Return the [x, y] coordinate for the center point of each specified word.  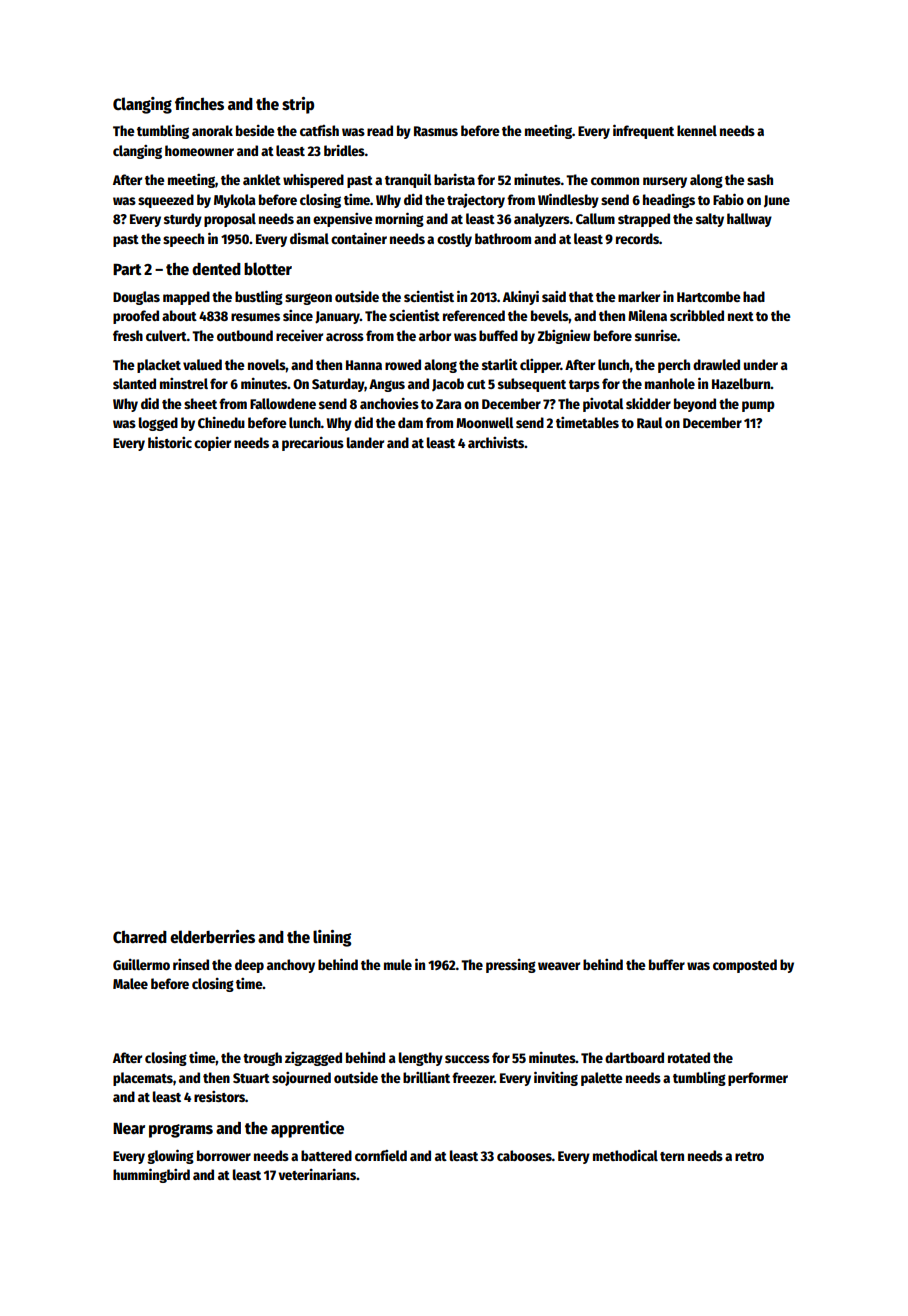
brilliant [426, 1077]
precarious [313, 444]
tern [672, 1156]
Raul [650, 422]
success [467, 1059]
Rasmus [436, 131]
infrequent [643, 131]
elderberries [212, 937]
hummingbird [151, 1175]
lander [365, 442]
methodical [625, 1155]
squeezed [166, 201]
